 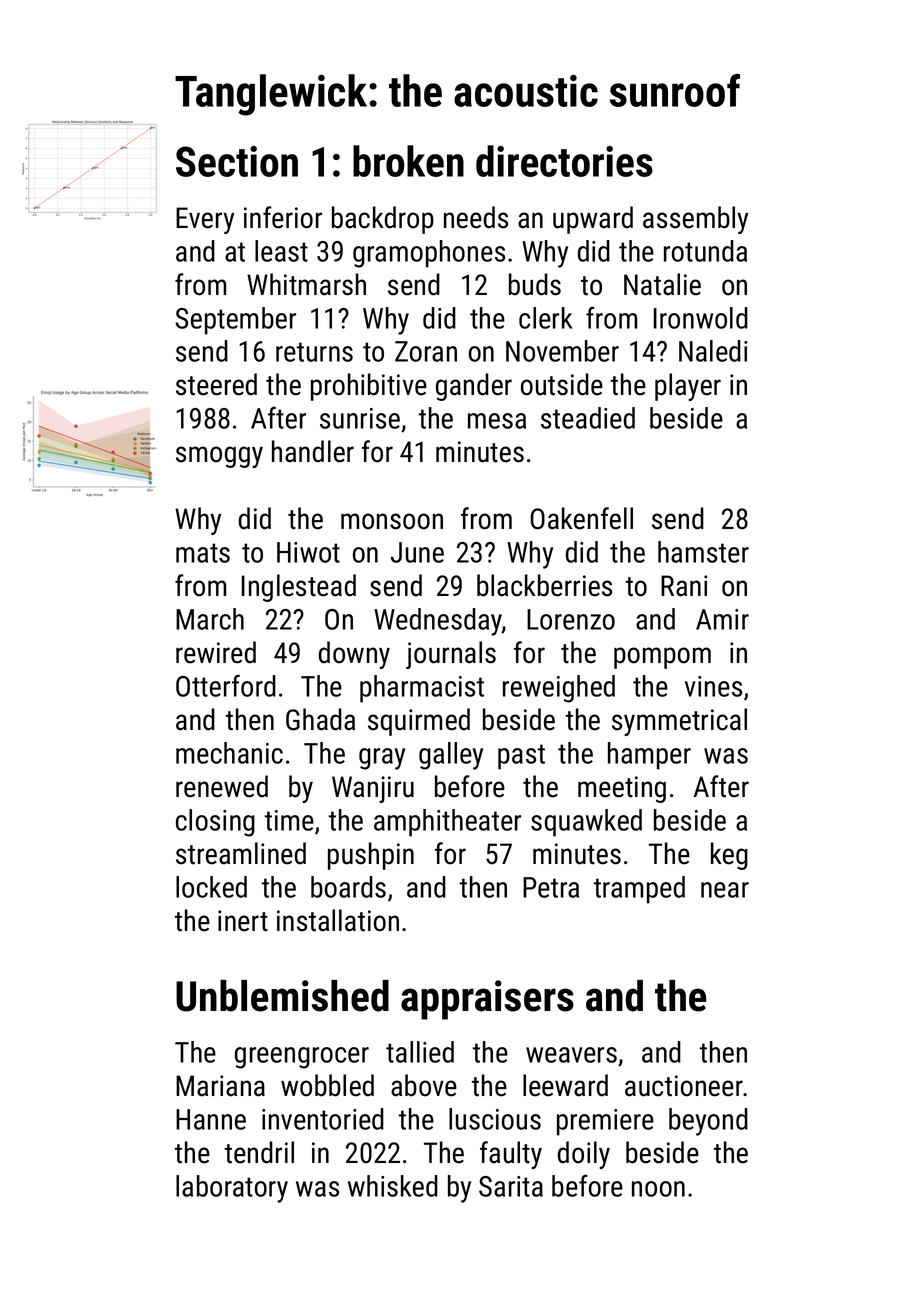 I want to click on Sarita, so click(x=511, y=1186).
